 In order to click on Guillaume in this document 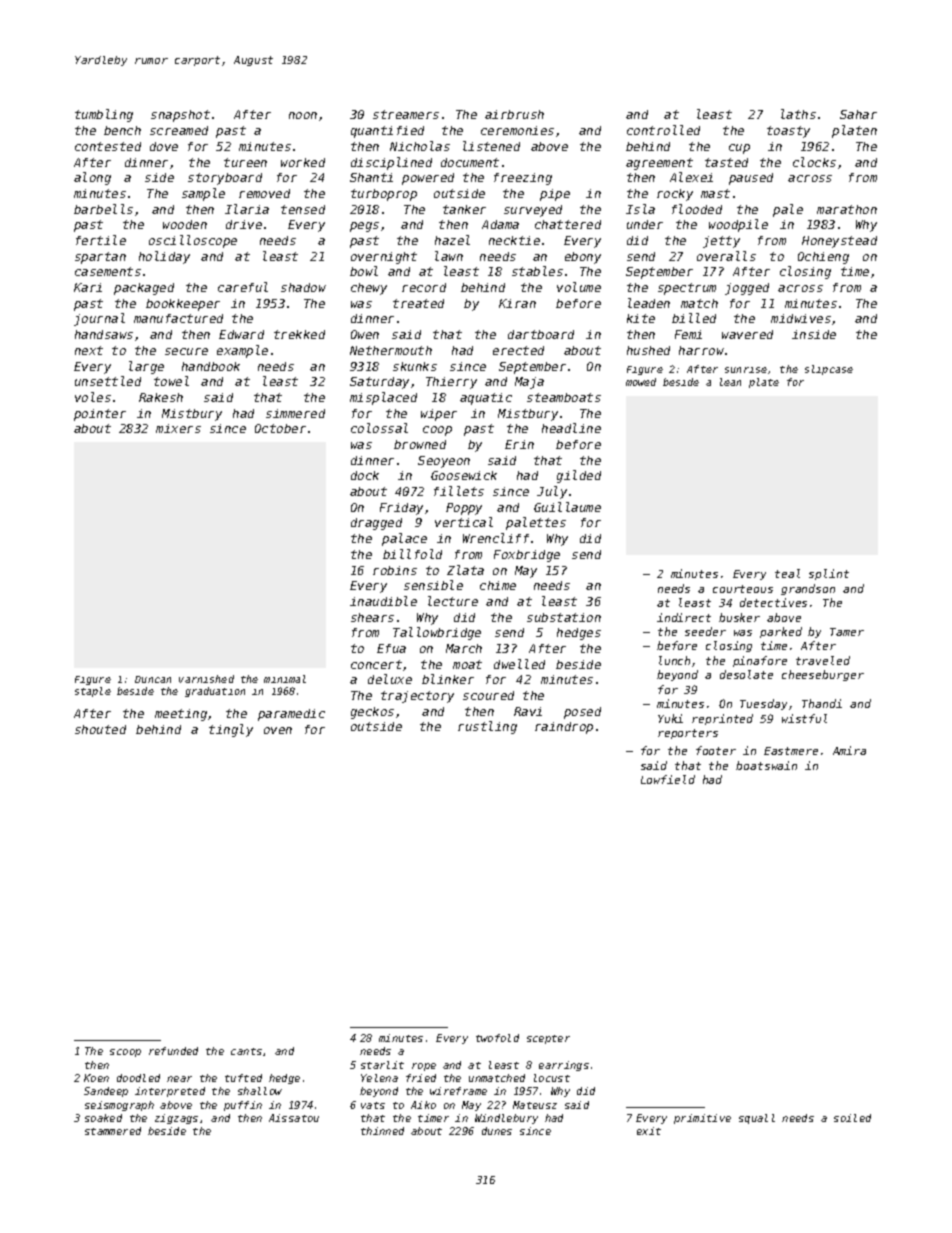, I will do `click(567, 507)`.
